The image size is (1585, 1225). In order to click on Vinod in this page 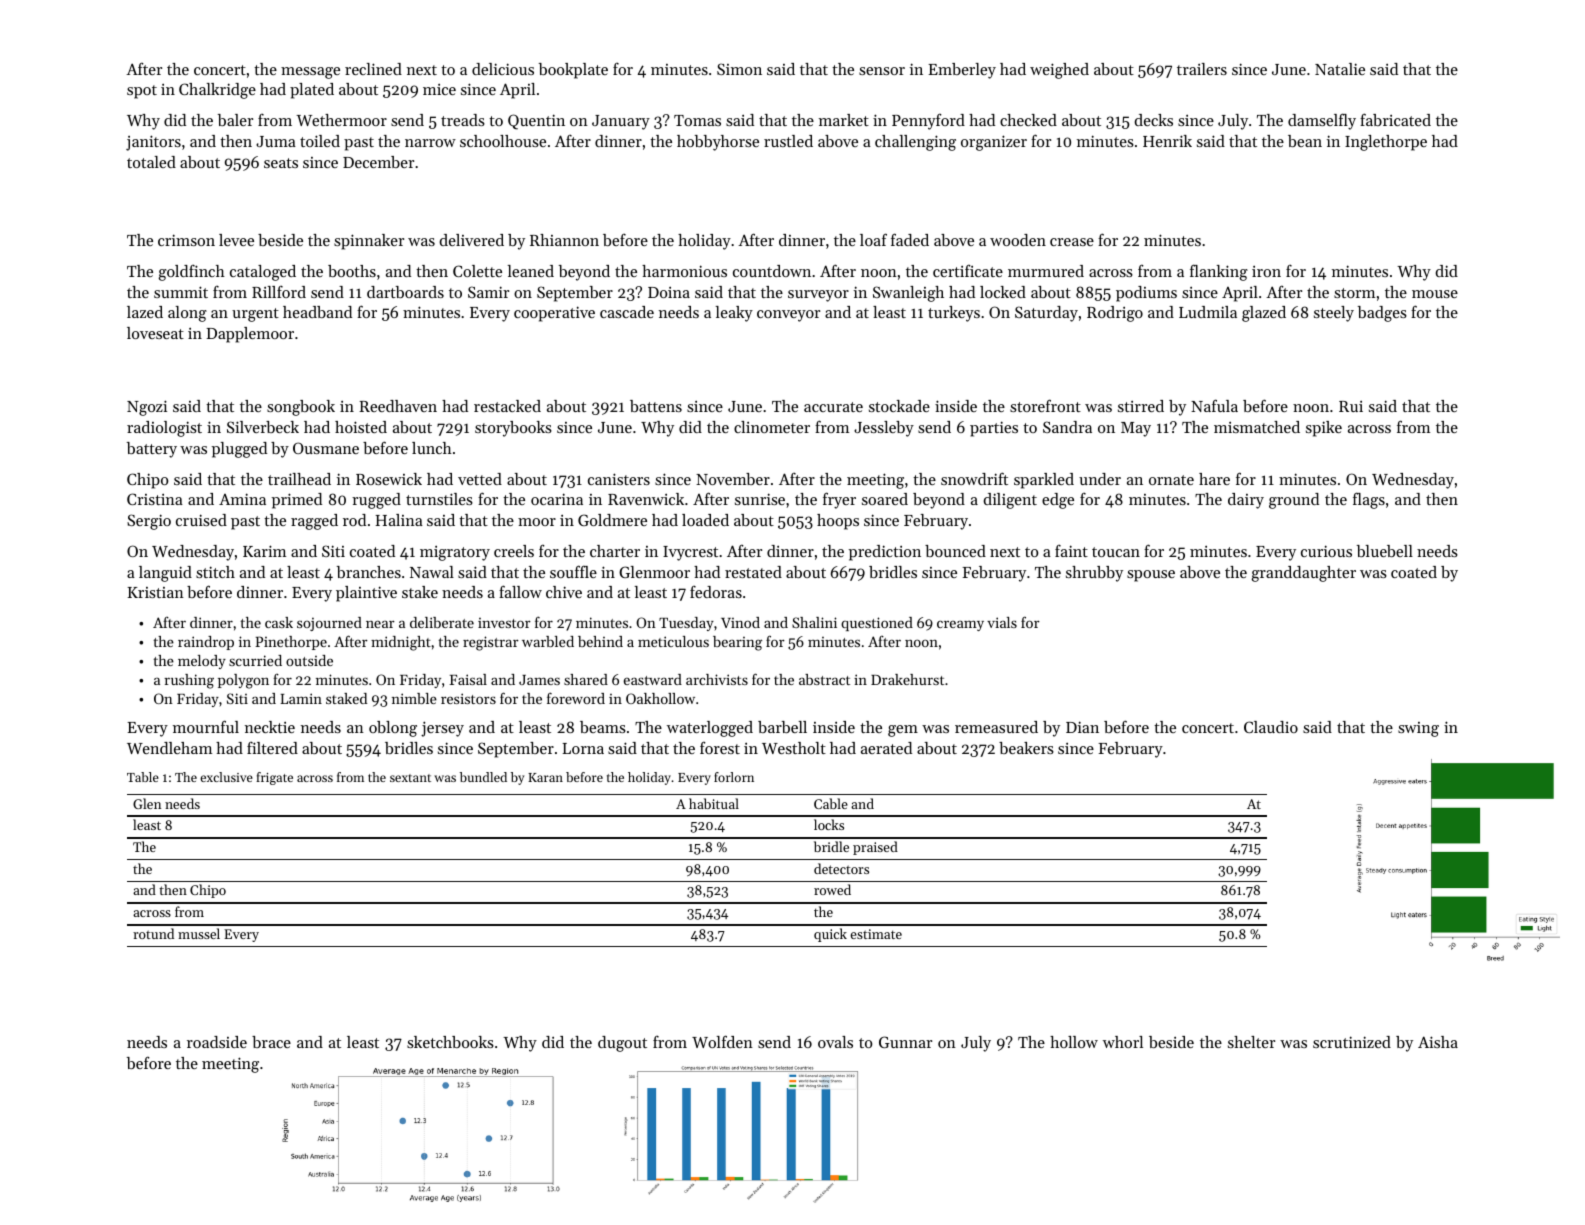, I will do `click(740, 622)`.
